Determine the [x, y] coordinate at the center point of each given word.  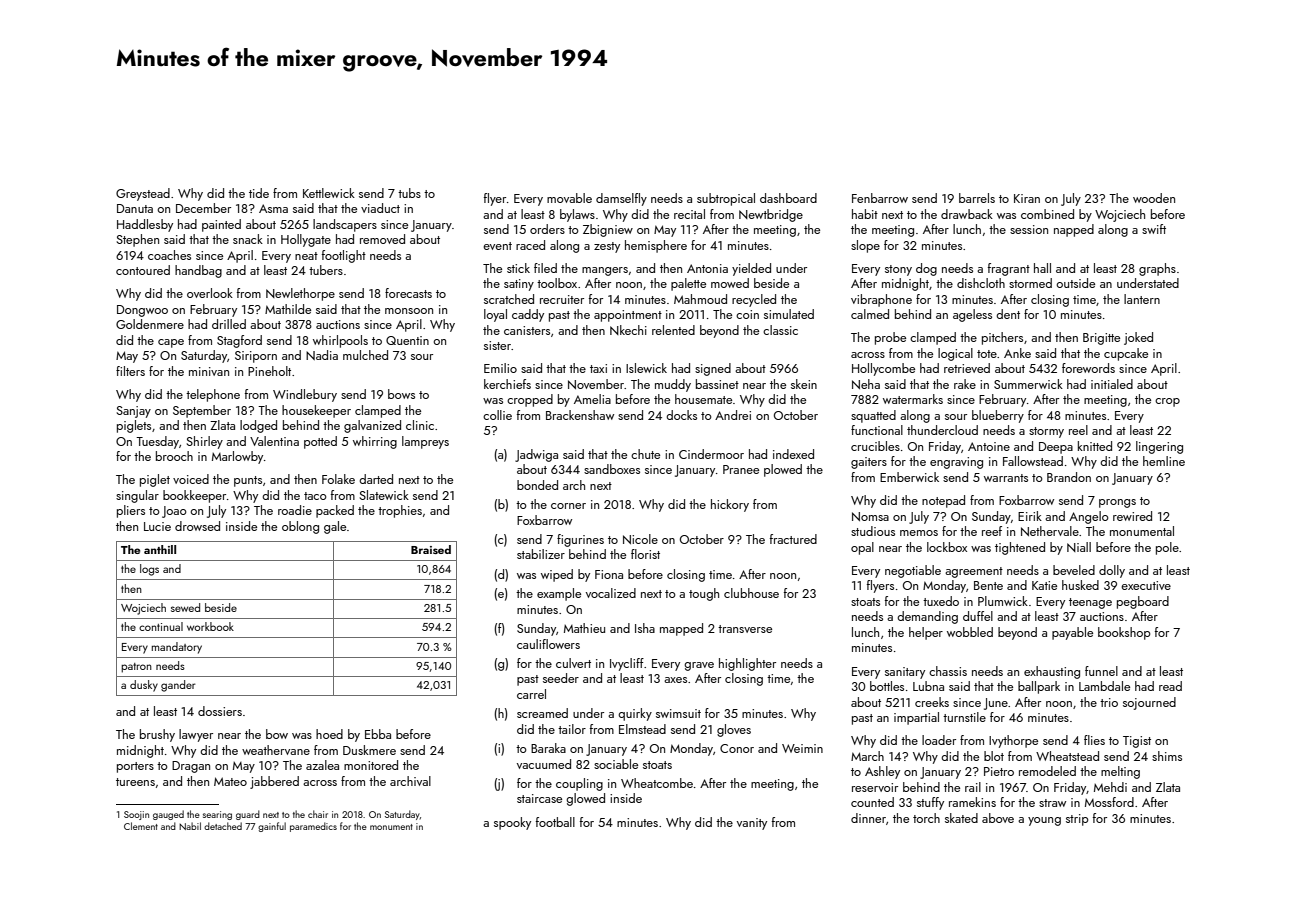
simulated [789, 314]
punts [248, 481]
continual [161, 626]
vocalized [611, 593]
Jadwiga [536, 455]
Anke [1017, 353]
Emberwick [909, 477]
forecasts [408, 293]
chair [318, 814]
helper [926, 633]
